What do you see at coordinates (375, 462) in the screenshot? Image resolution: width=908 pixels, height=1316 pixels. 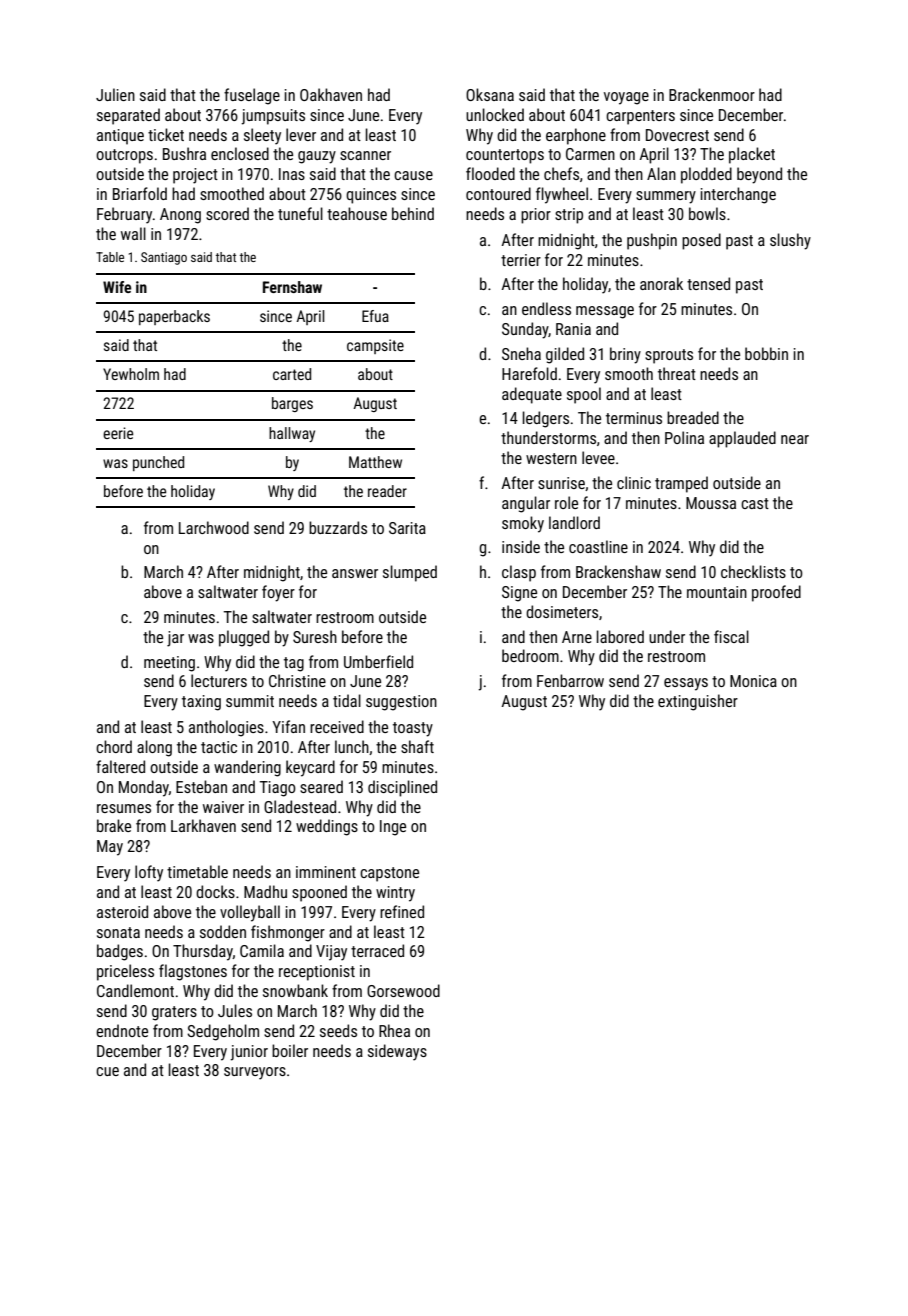 I see `Matthew` at bounding box center [375, 462].
